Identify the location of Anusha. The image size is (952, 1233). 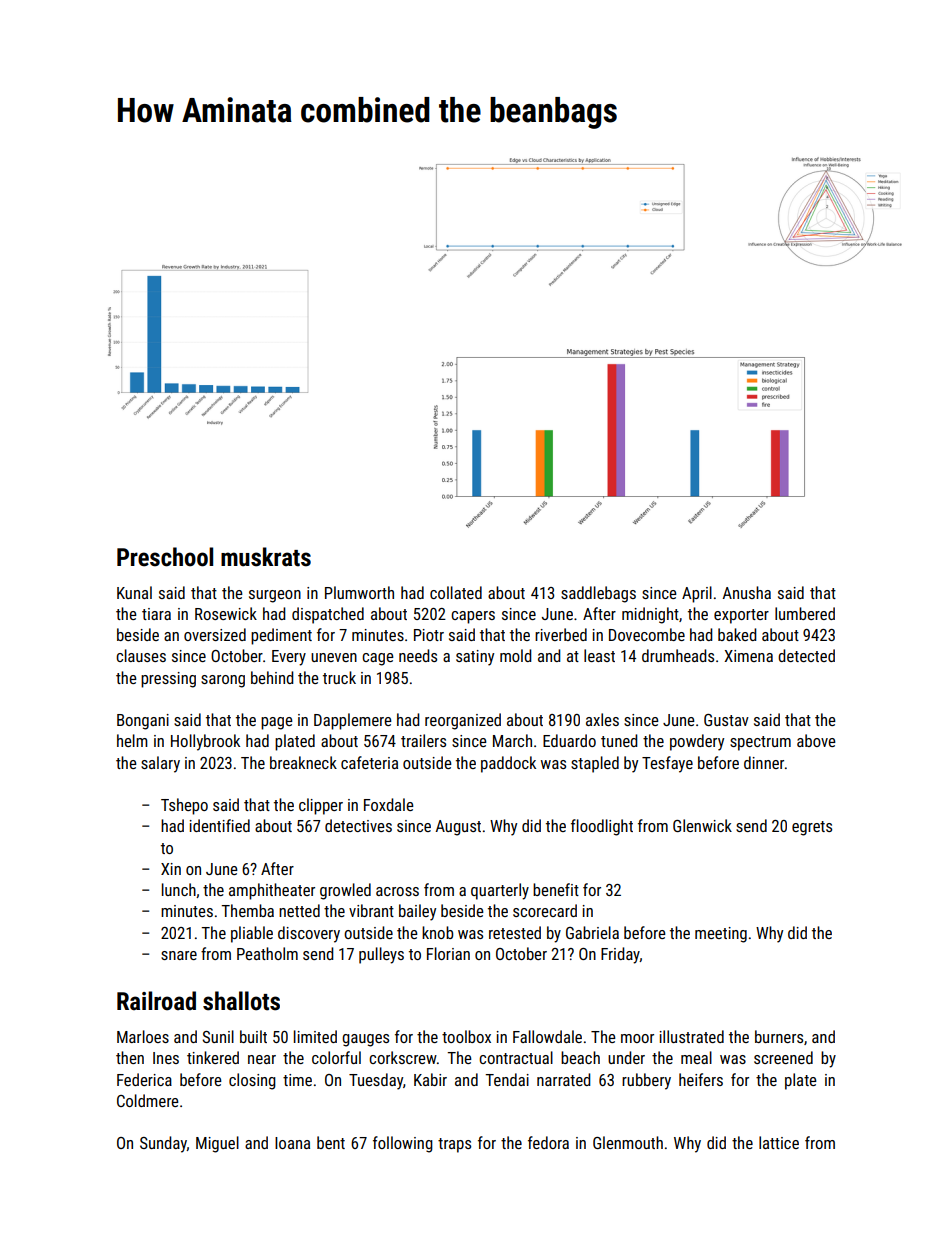
(746, 592).
